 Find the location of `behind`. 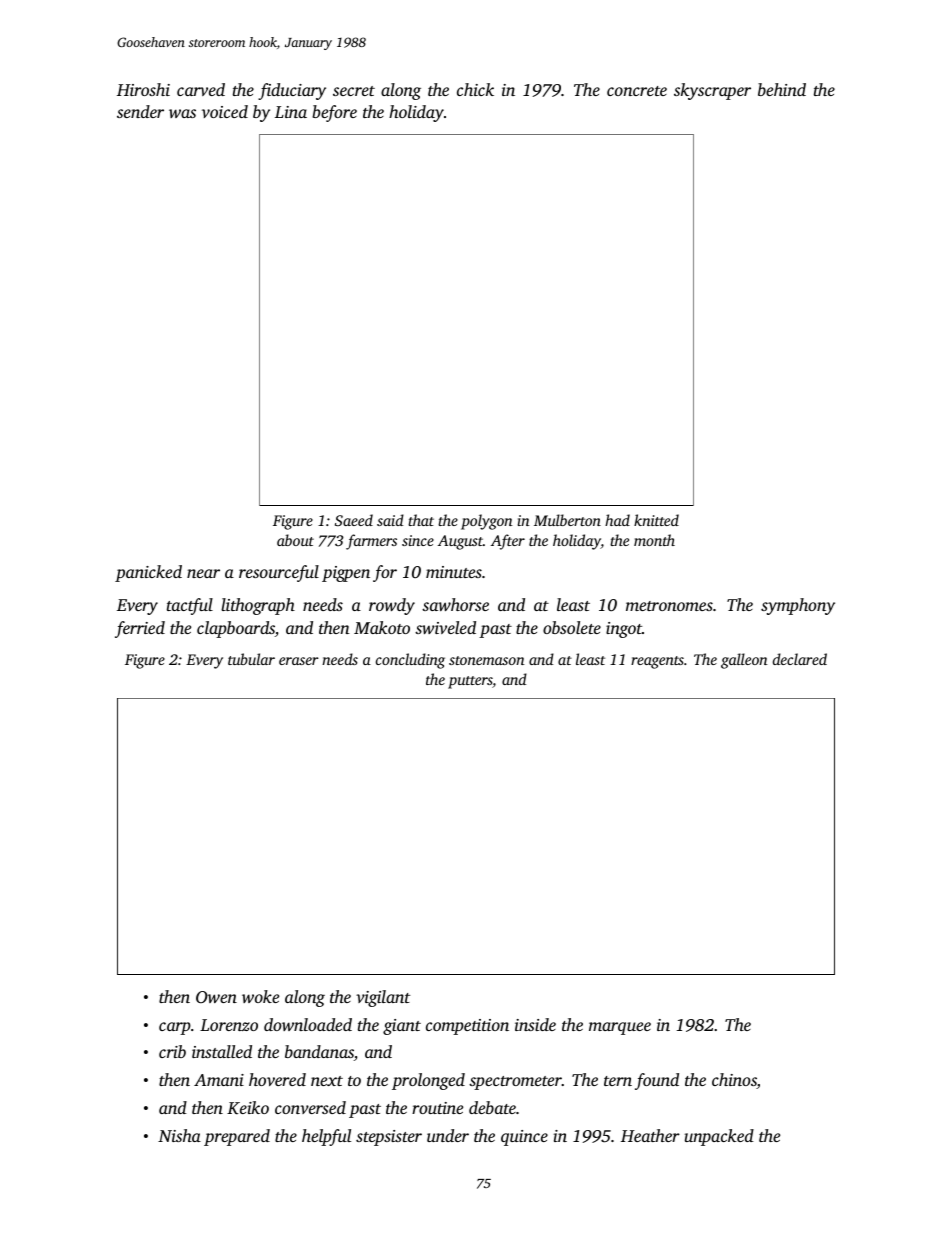

behind is located at coordinates (782, 89).
